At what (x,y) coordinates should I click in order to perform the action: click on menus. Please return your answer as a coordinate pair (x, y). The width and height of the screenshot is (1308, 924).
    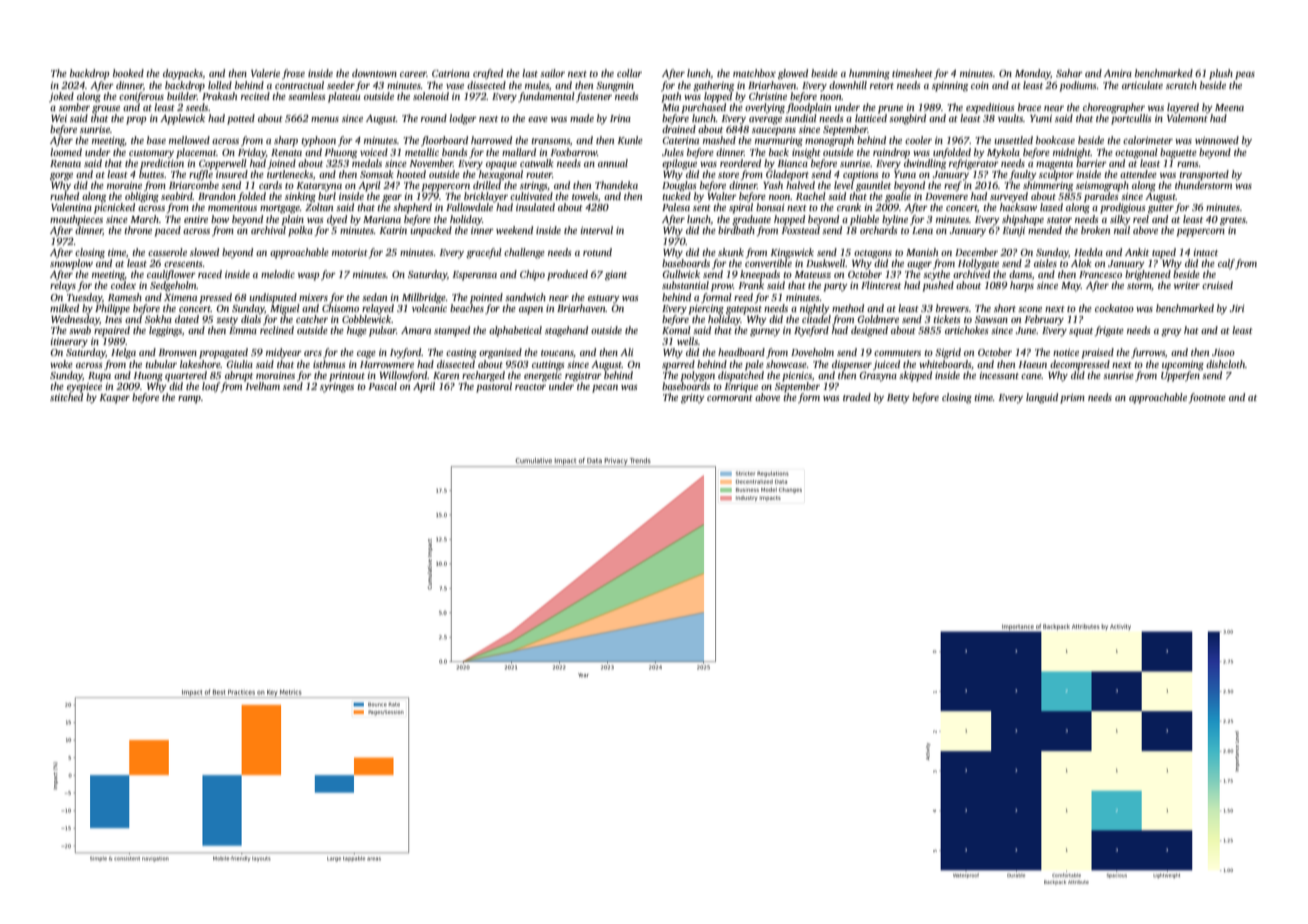
    Looking at the image, I should click on (325, 119).
